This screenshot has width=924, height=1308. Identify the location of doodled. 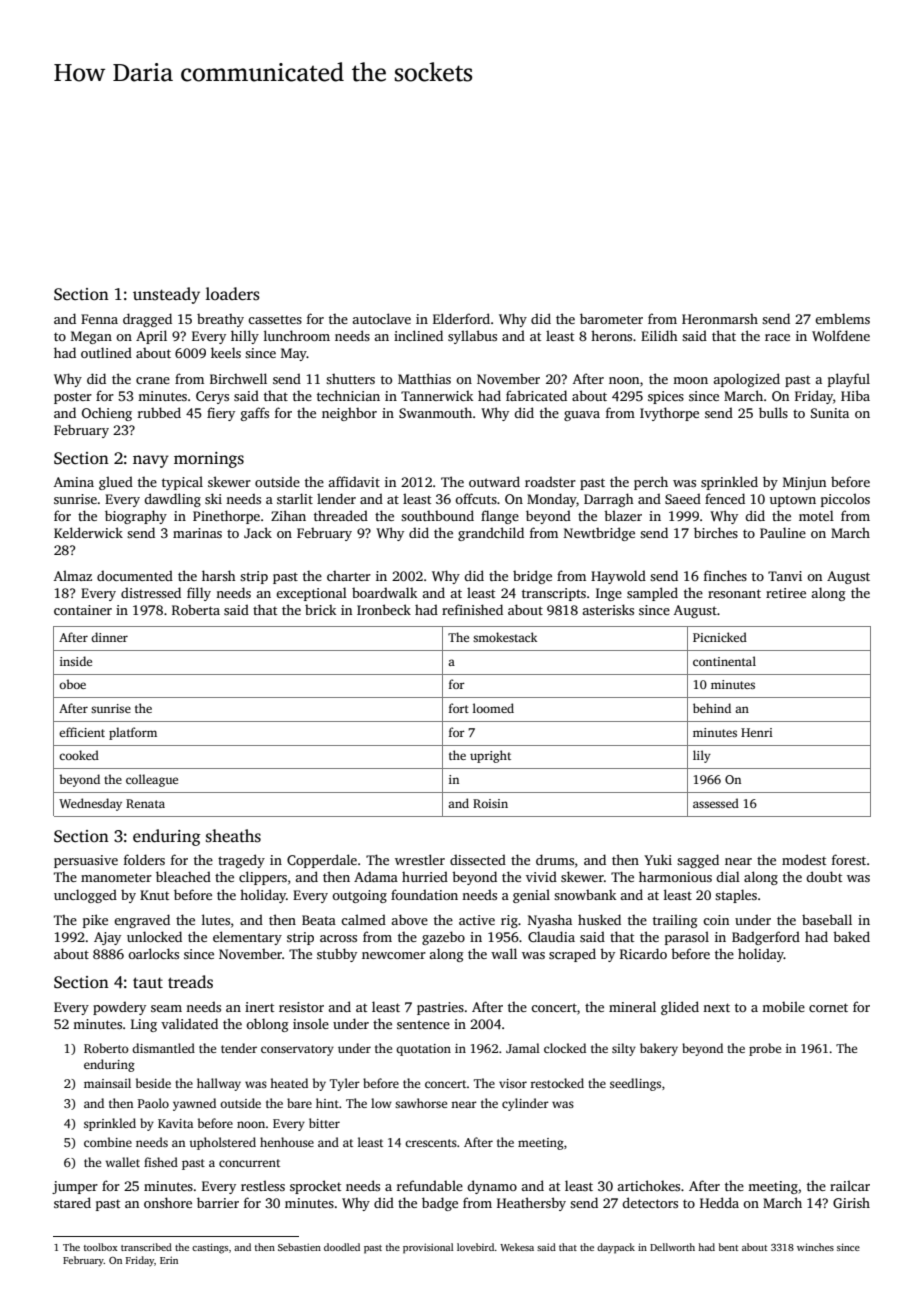
(342, 1247).
